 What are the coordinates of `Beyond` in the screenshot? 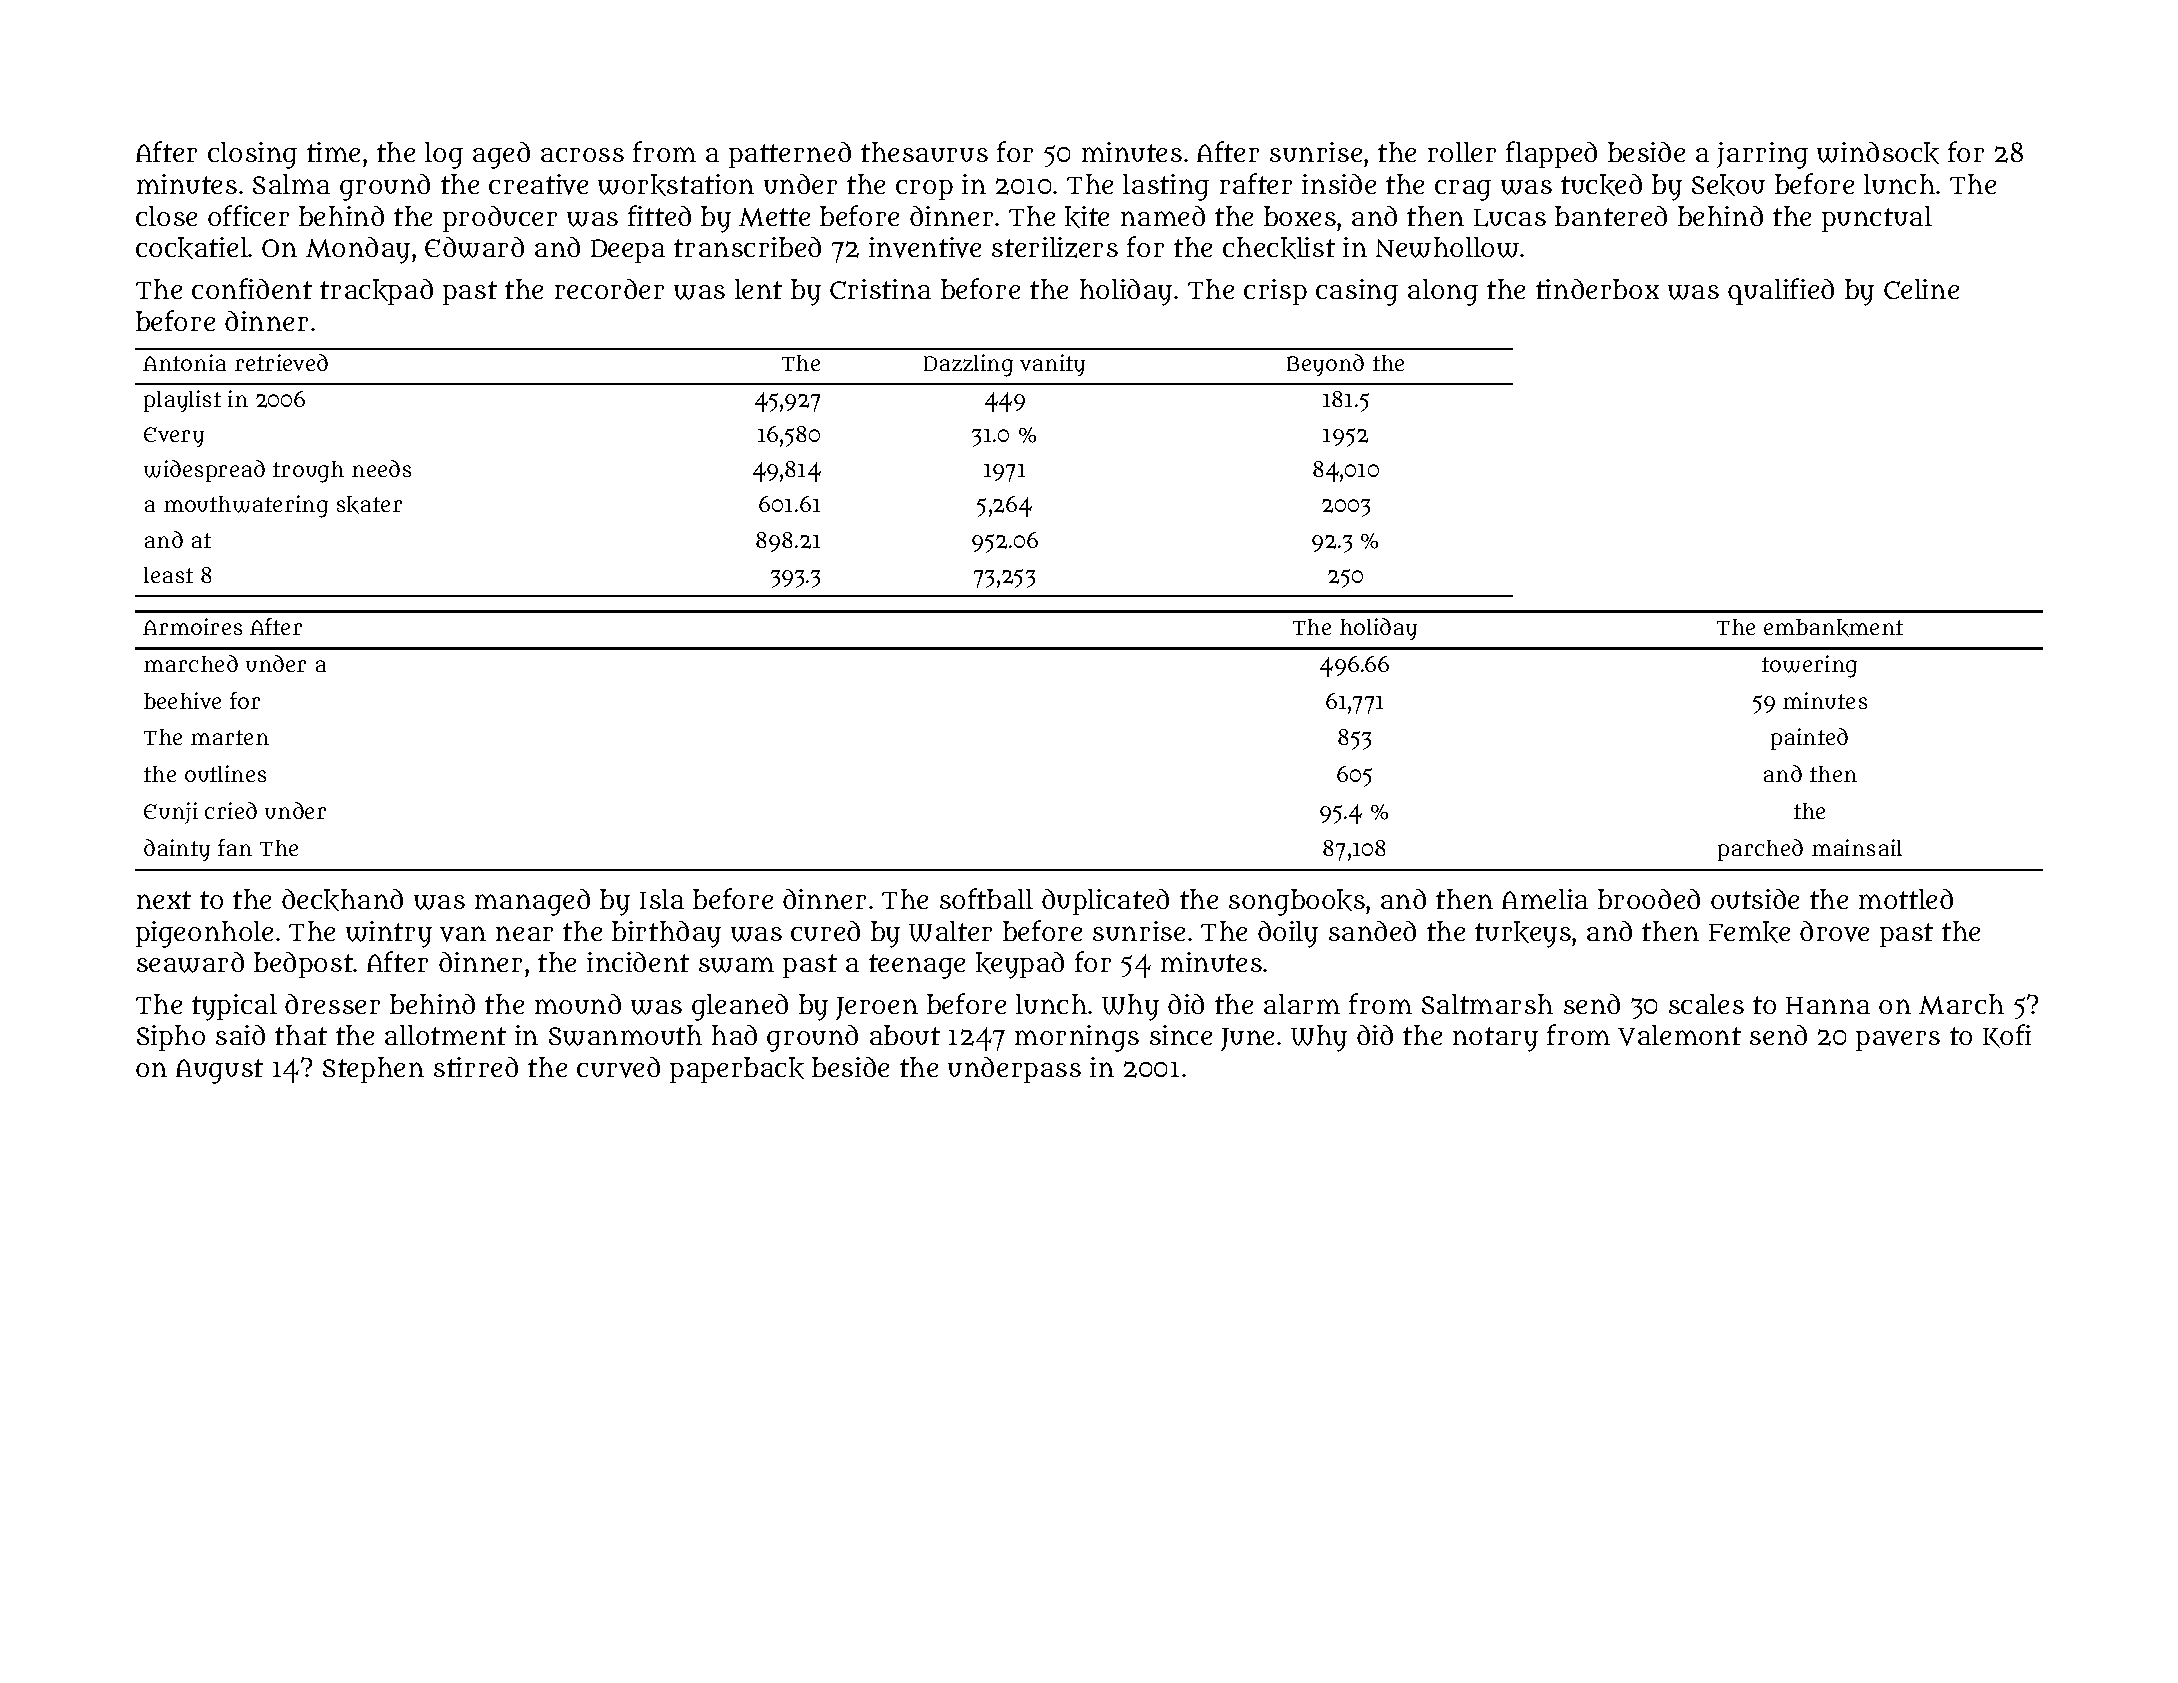 It's located at (1325, 365).
